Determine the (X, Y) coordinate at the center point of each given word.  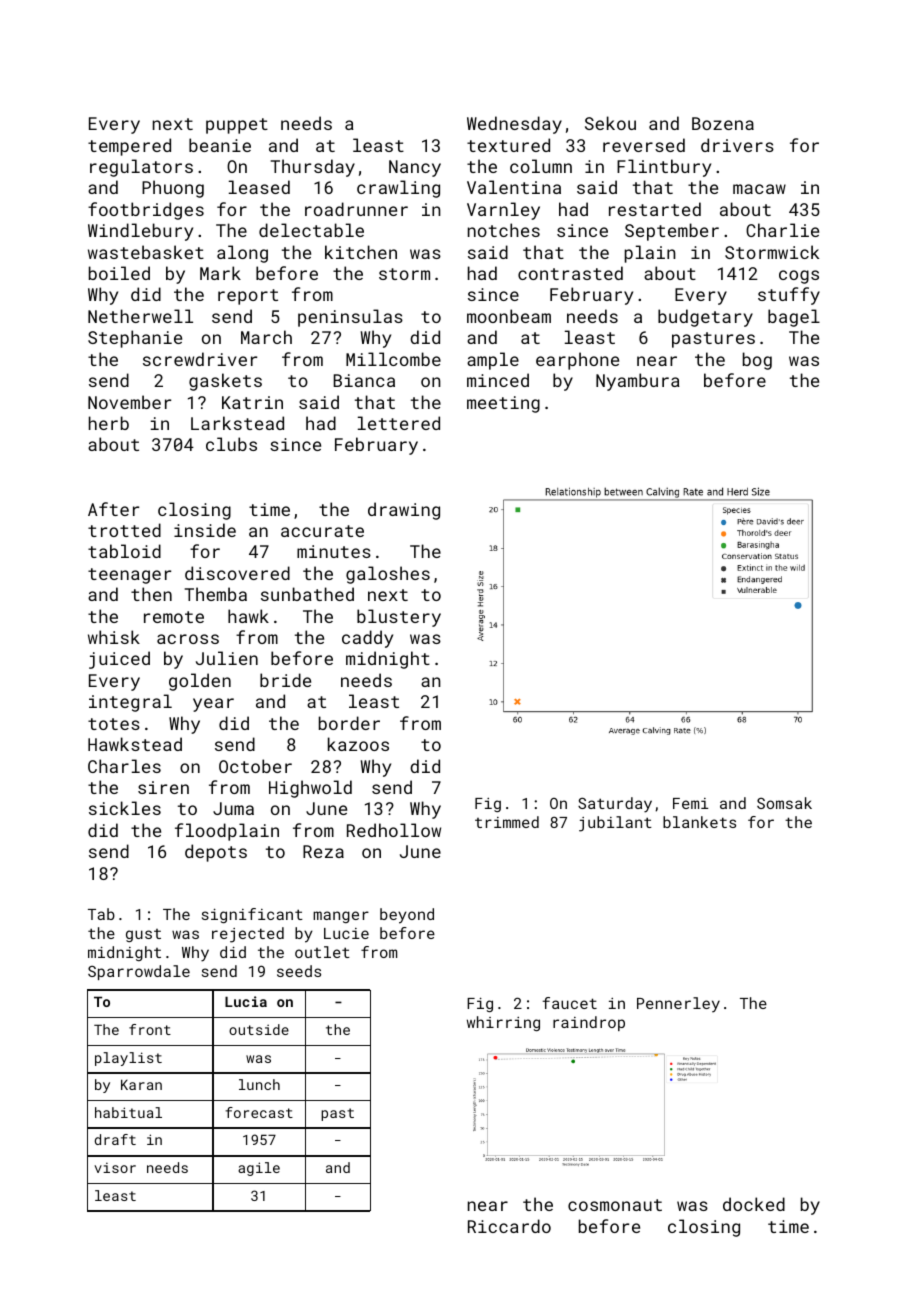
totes (114, 724)
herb (109, 423)
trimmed (507, 822)
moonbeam (509, 316)
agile (259, 1169)
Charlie (782, 230)
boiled (119, 273)
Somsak (784, 803)
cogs (799, 277)
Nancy (415, 168)
